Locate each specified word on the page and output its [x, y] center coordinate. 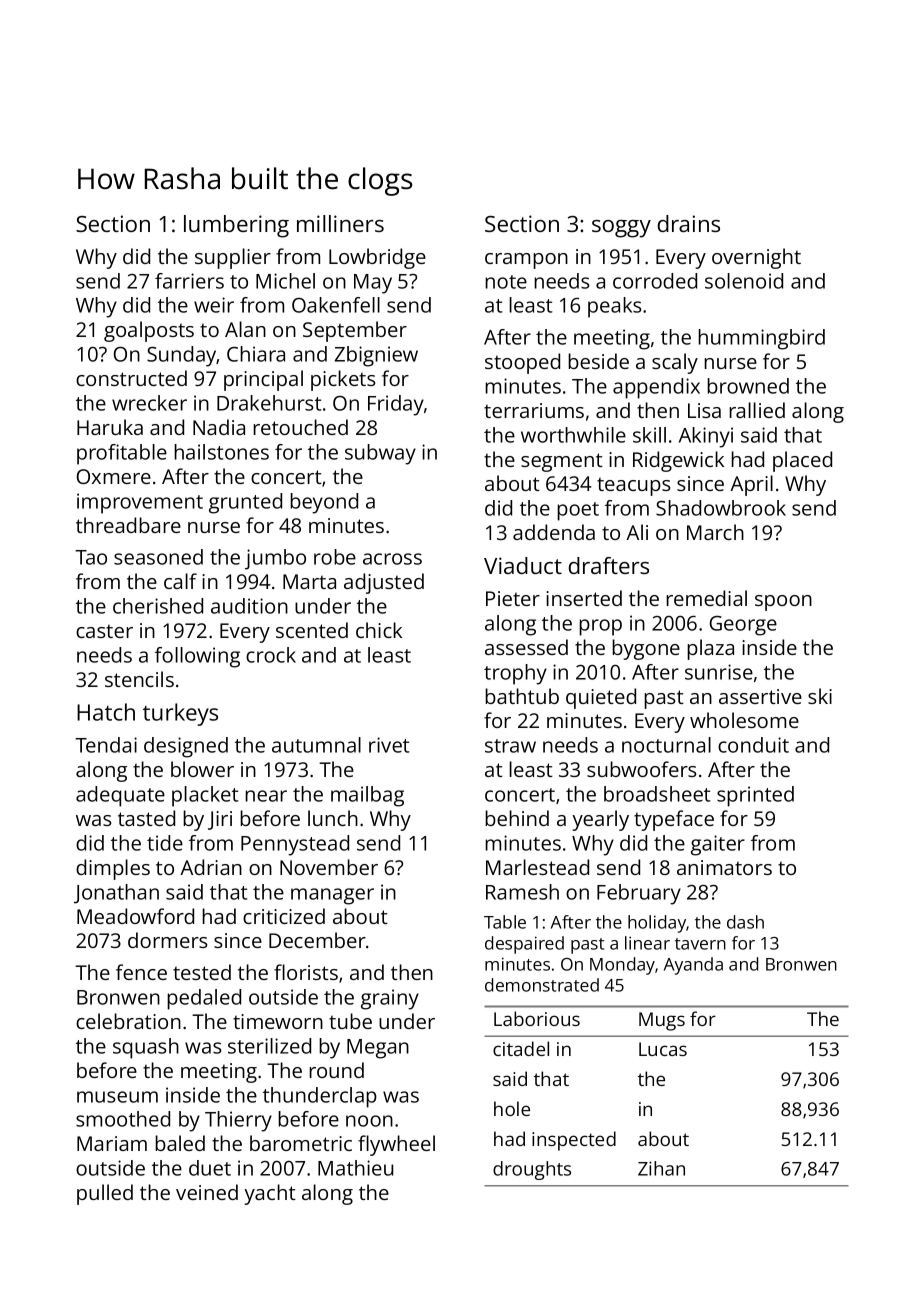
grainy [390, 999]
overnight [756, 258]
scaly [675, 363]
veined [207, 1192]
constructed [131, 378]
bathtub [522, 696]
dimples [113, 869]
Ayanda [693, 966]
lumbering [236, 226]
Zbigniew [376, 356]
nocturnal [666, 745]
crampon [526, 261]
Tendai [106, 745]
